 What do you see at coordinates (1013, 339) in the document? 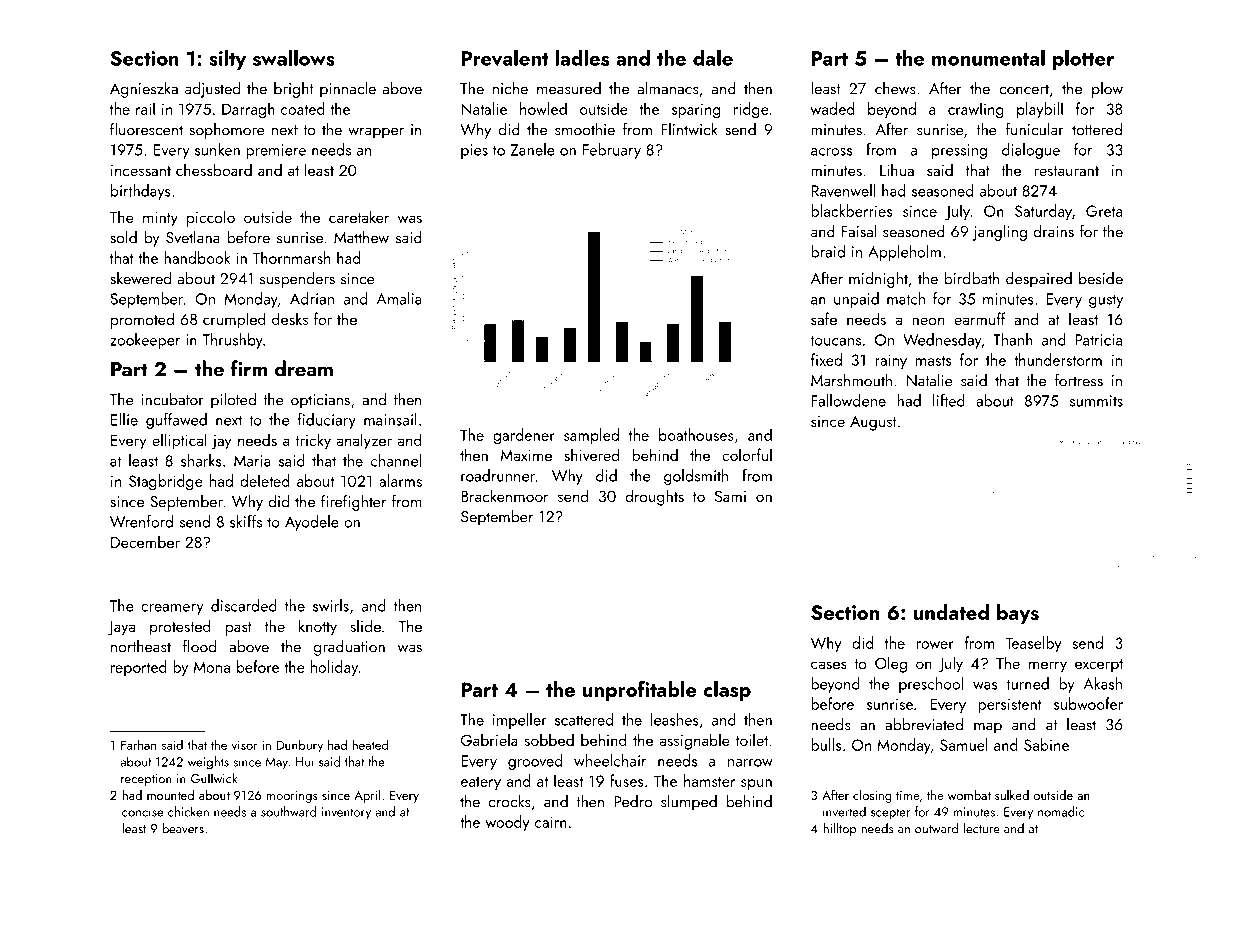
I see `Thanh` at bounding box center [1013, 339].
